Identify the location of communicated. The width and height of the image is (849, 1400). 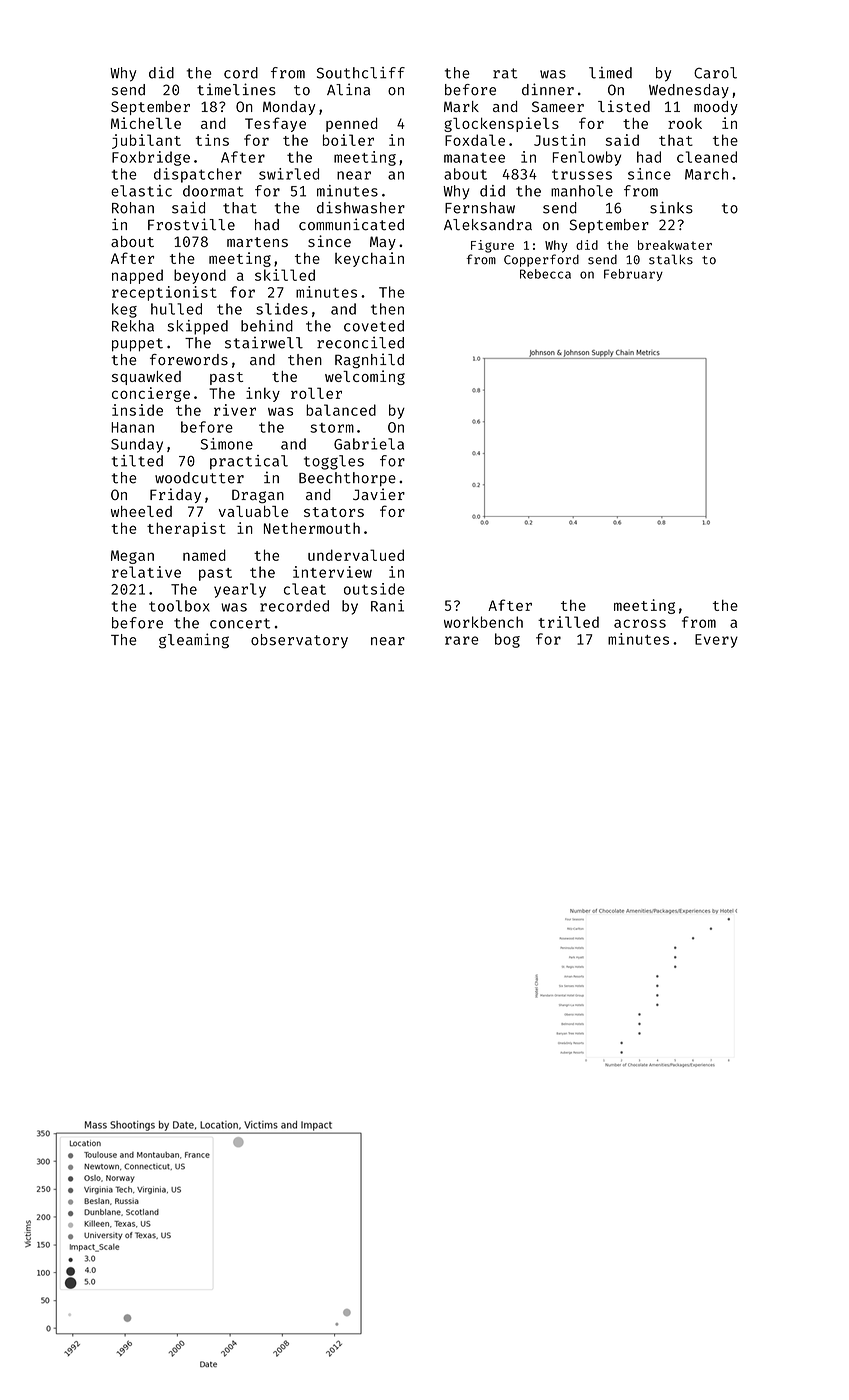
(351, 224).
